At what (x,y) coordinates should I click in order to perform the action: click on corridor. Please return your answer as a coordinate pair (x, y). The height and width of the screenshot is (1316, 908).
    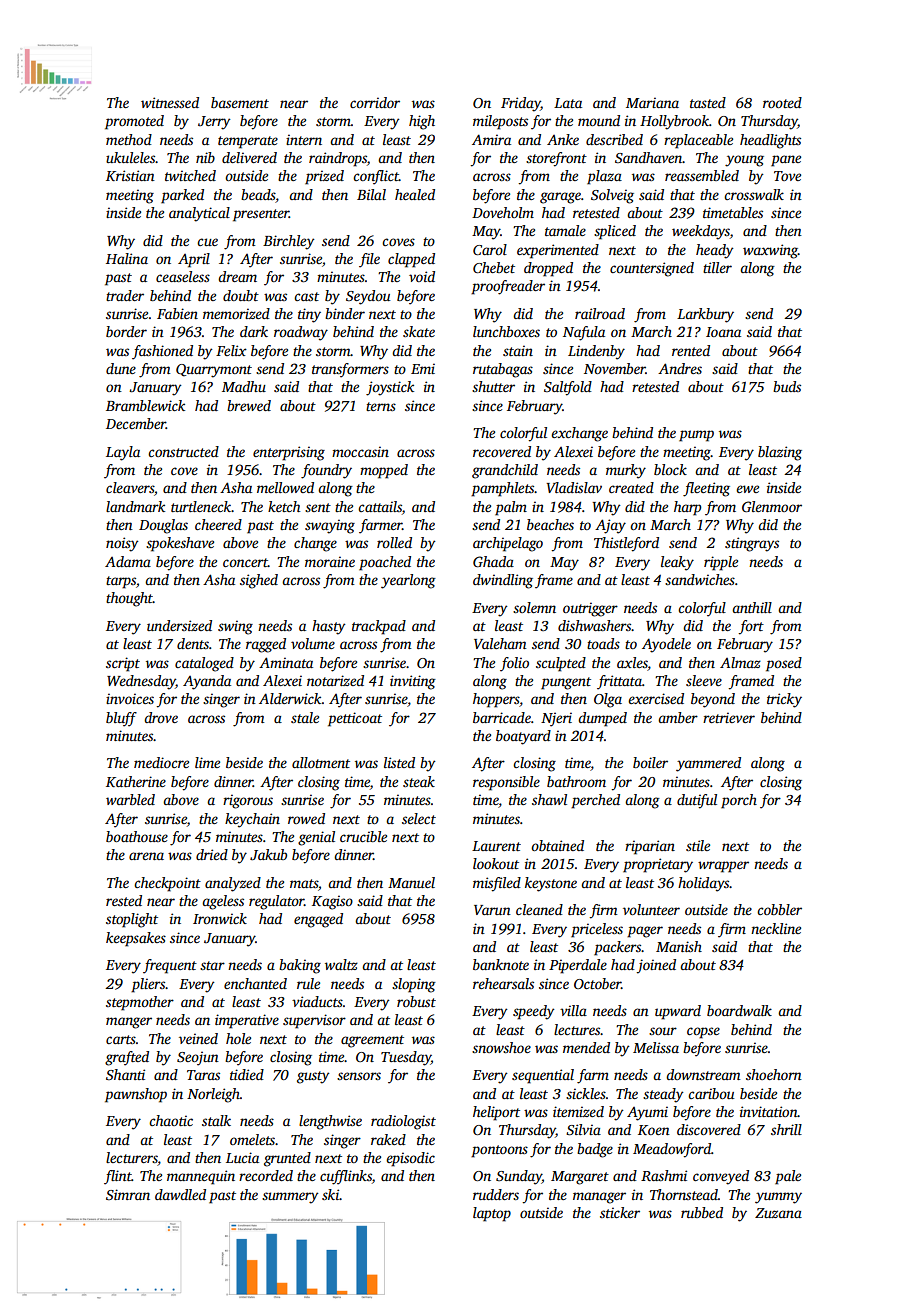
    Looking at the image, I should click on (375, 102).
